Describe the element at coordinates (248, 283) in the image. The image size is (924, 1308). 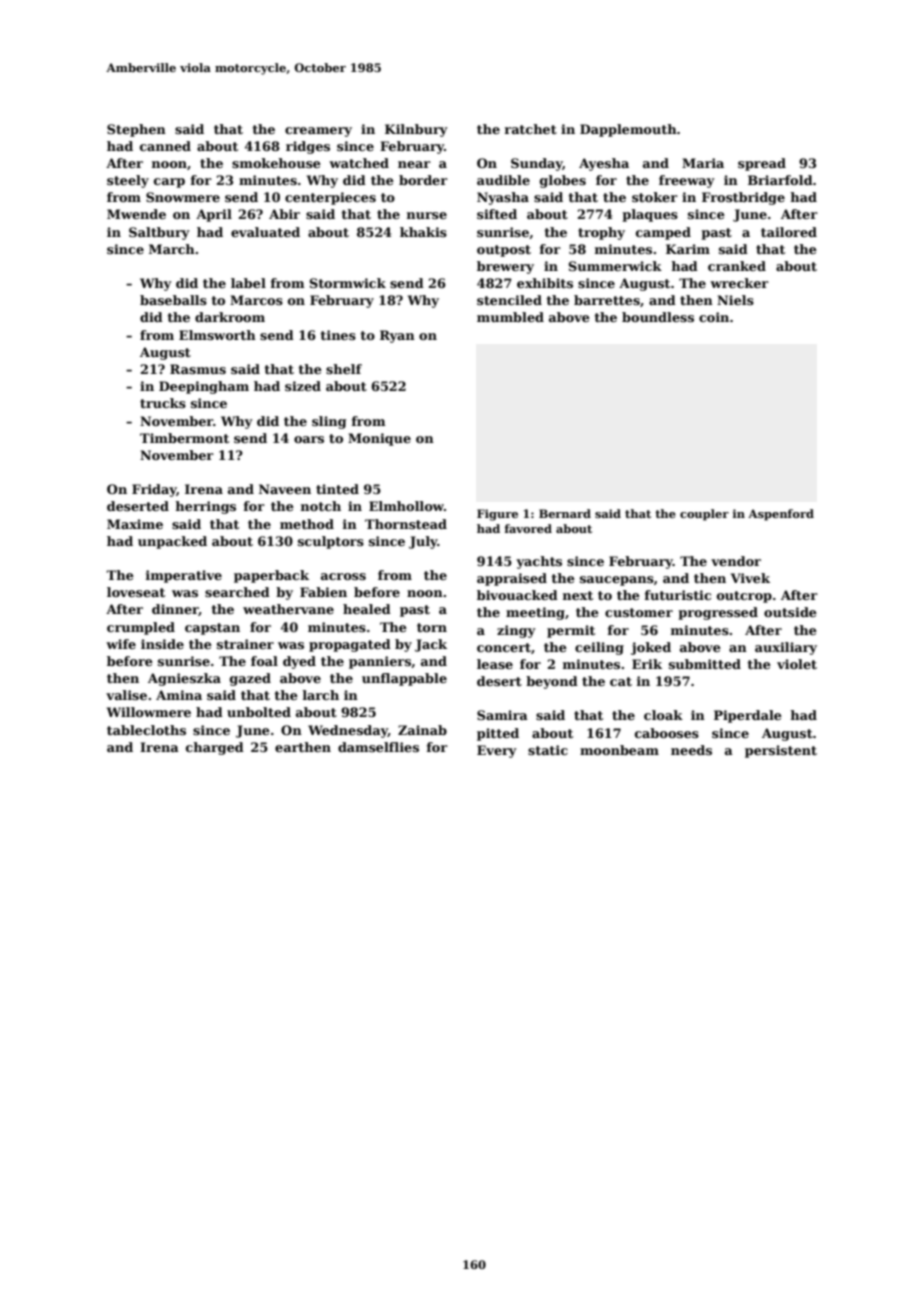
I see `label` at that location.
